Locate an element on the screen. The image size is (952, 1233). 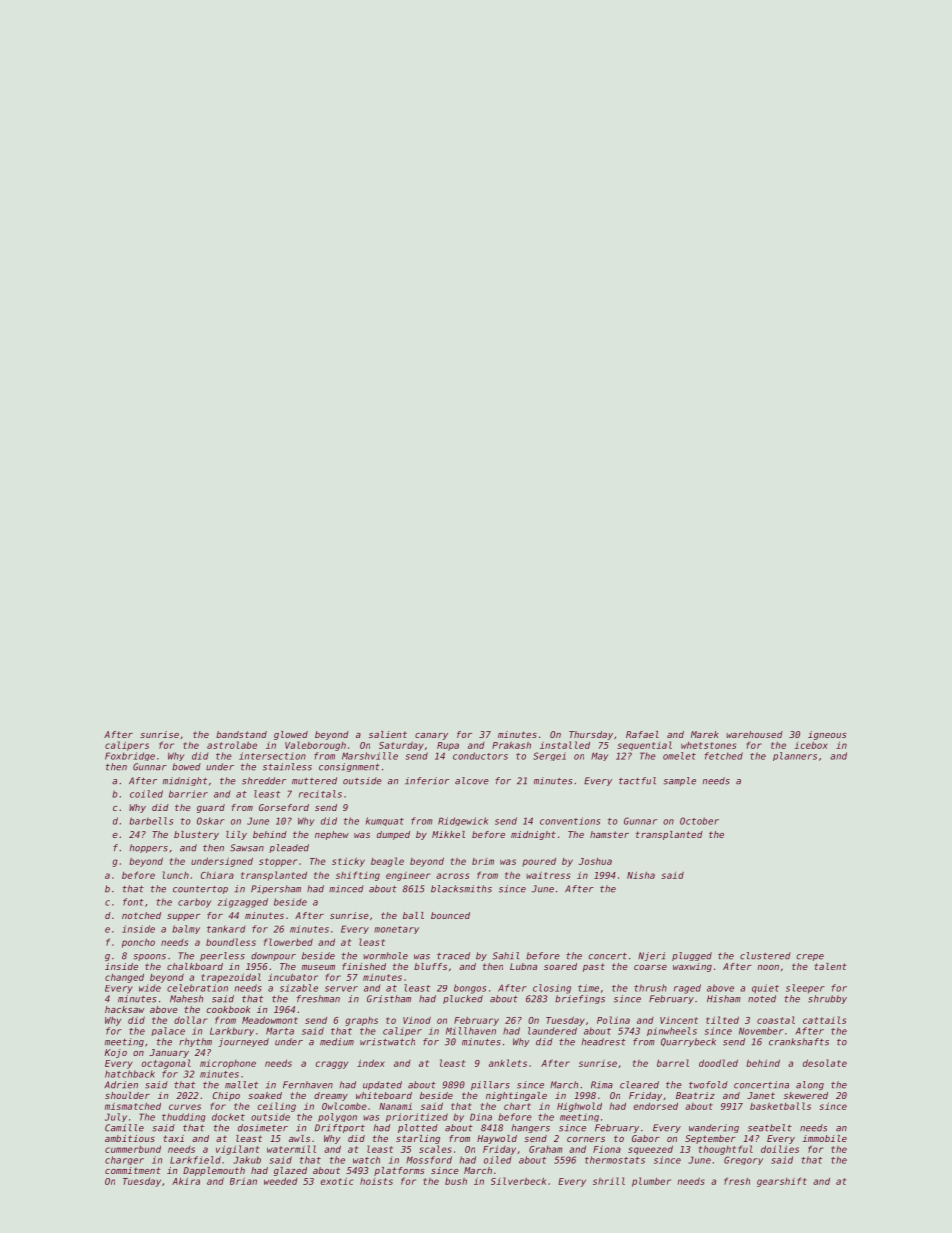
glowed is located at coordinates (291, 735).
